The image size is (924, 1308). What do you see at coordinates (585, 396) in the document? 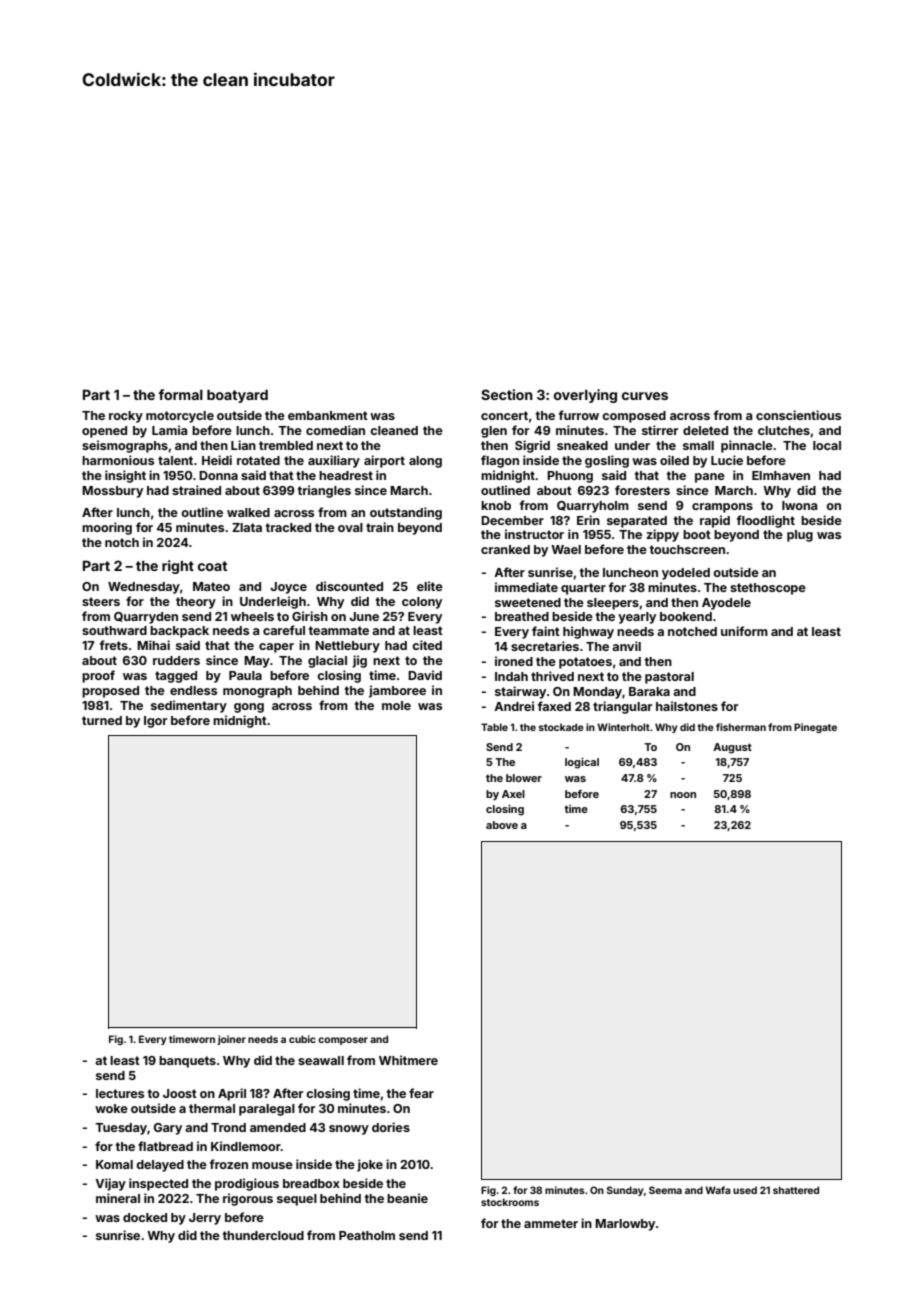
I see `overlying` at bounding box center [585, 396].
